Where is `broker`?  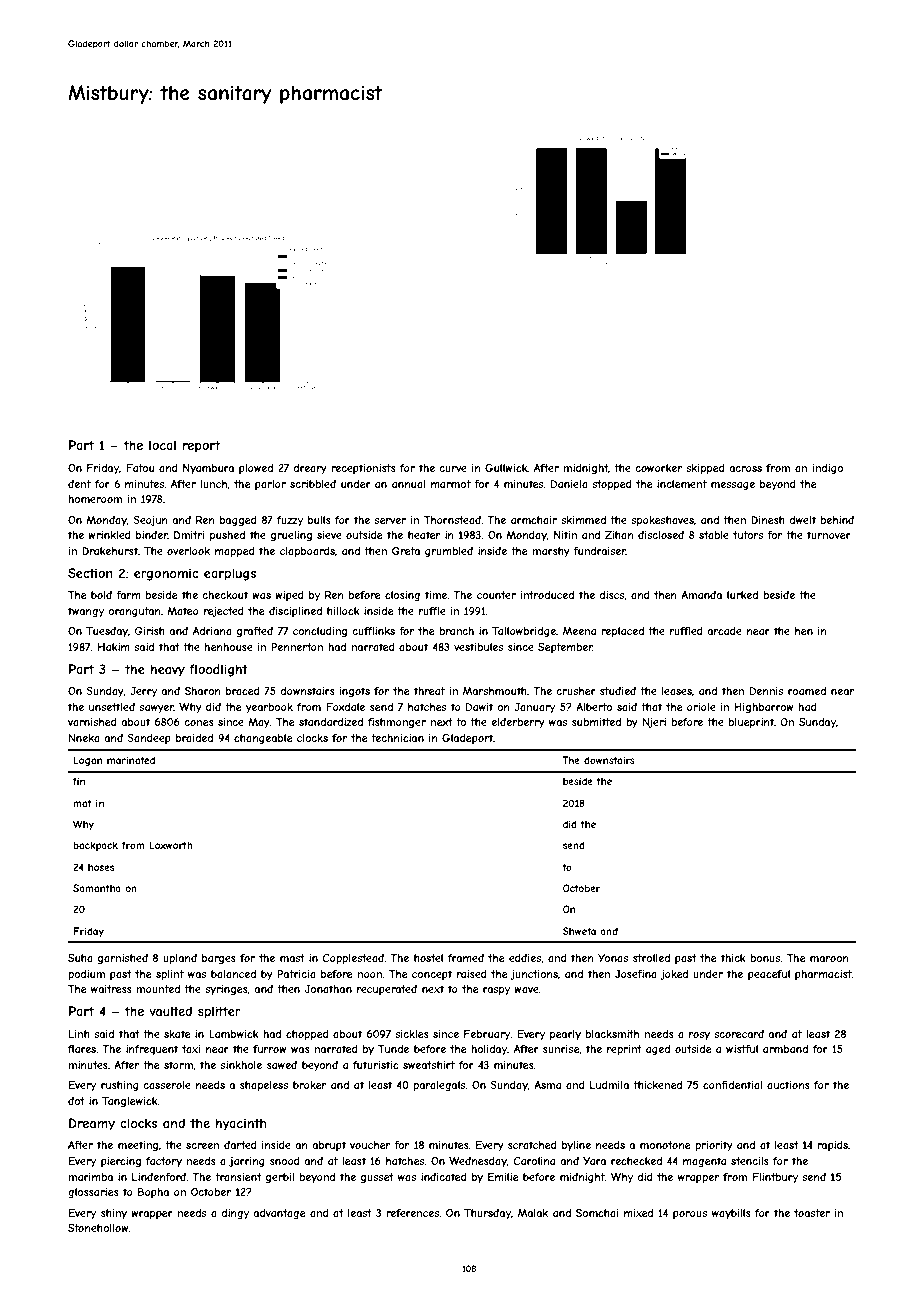 broker is located at coordinates (309, 1085).
